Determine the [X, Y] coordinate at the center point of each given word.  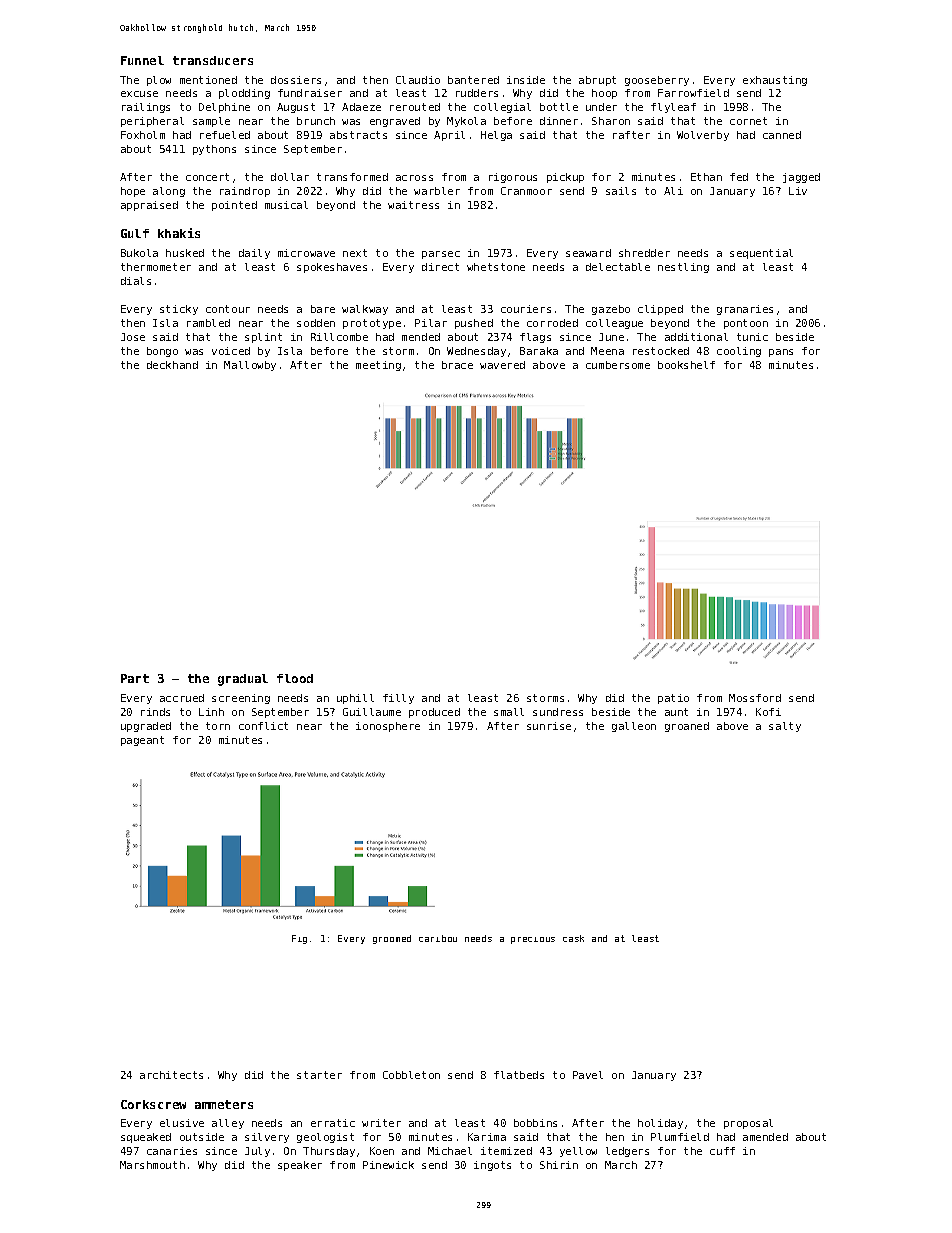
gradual [243, 680]
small [509, 712]
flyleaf [673, 108]
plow [159, 81]
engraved [395, 122]
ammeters [224, 1104]
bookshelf [686, 365]
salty [785, 727]
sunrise [549, 726]
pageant [142, 741]
